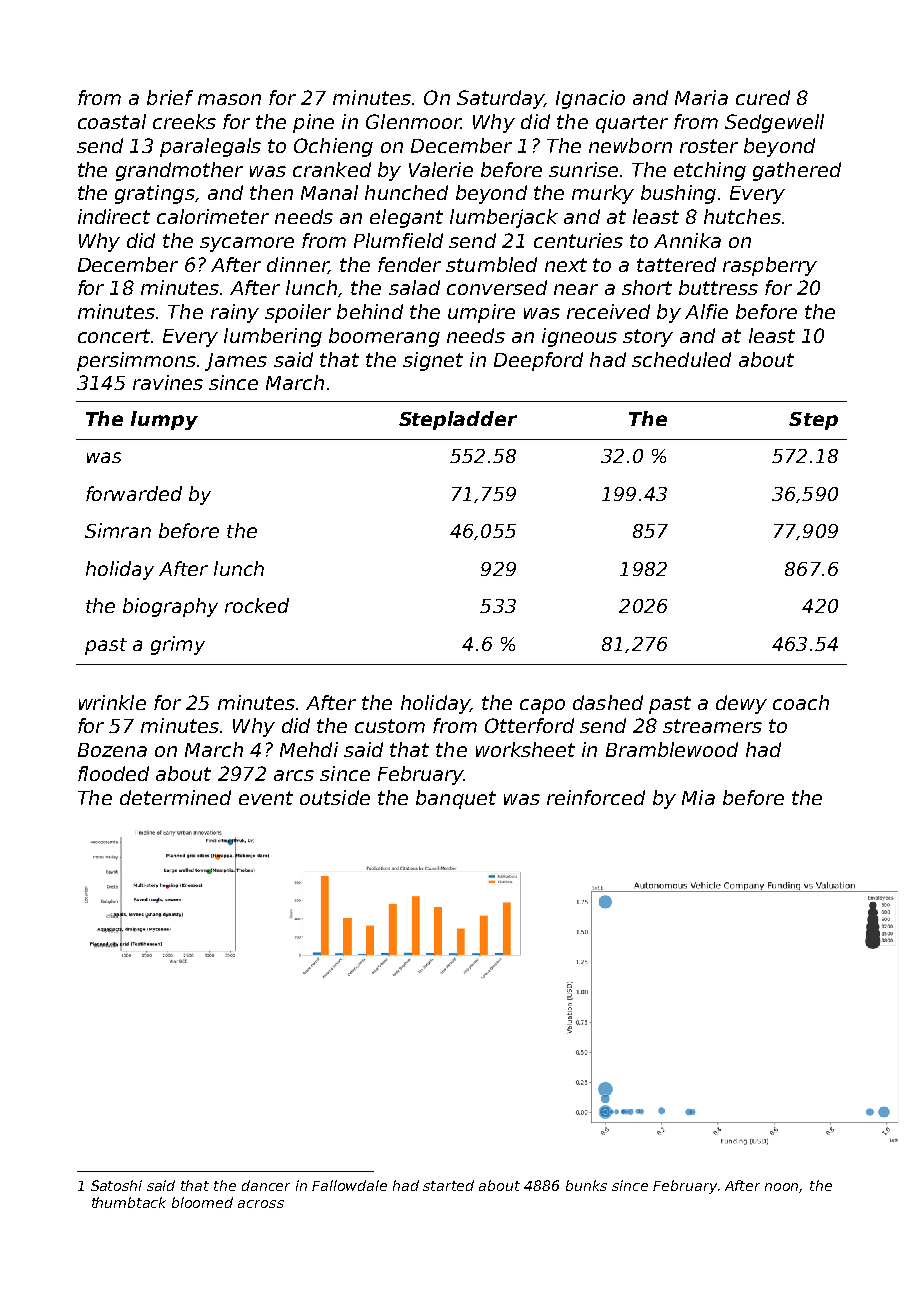 The image size is (924, 1314). What do you see at coordinates (433, 361) in the screenshot?
I see `signet` at bounding box center [433, 361].
